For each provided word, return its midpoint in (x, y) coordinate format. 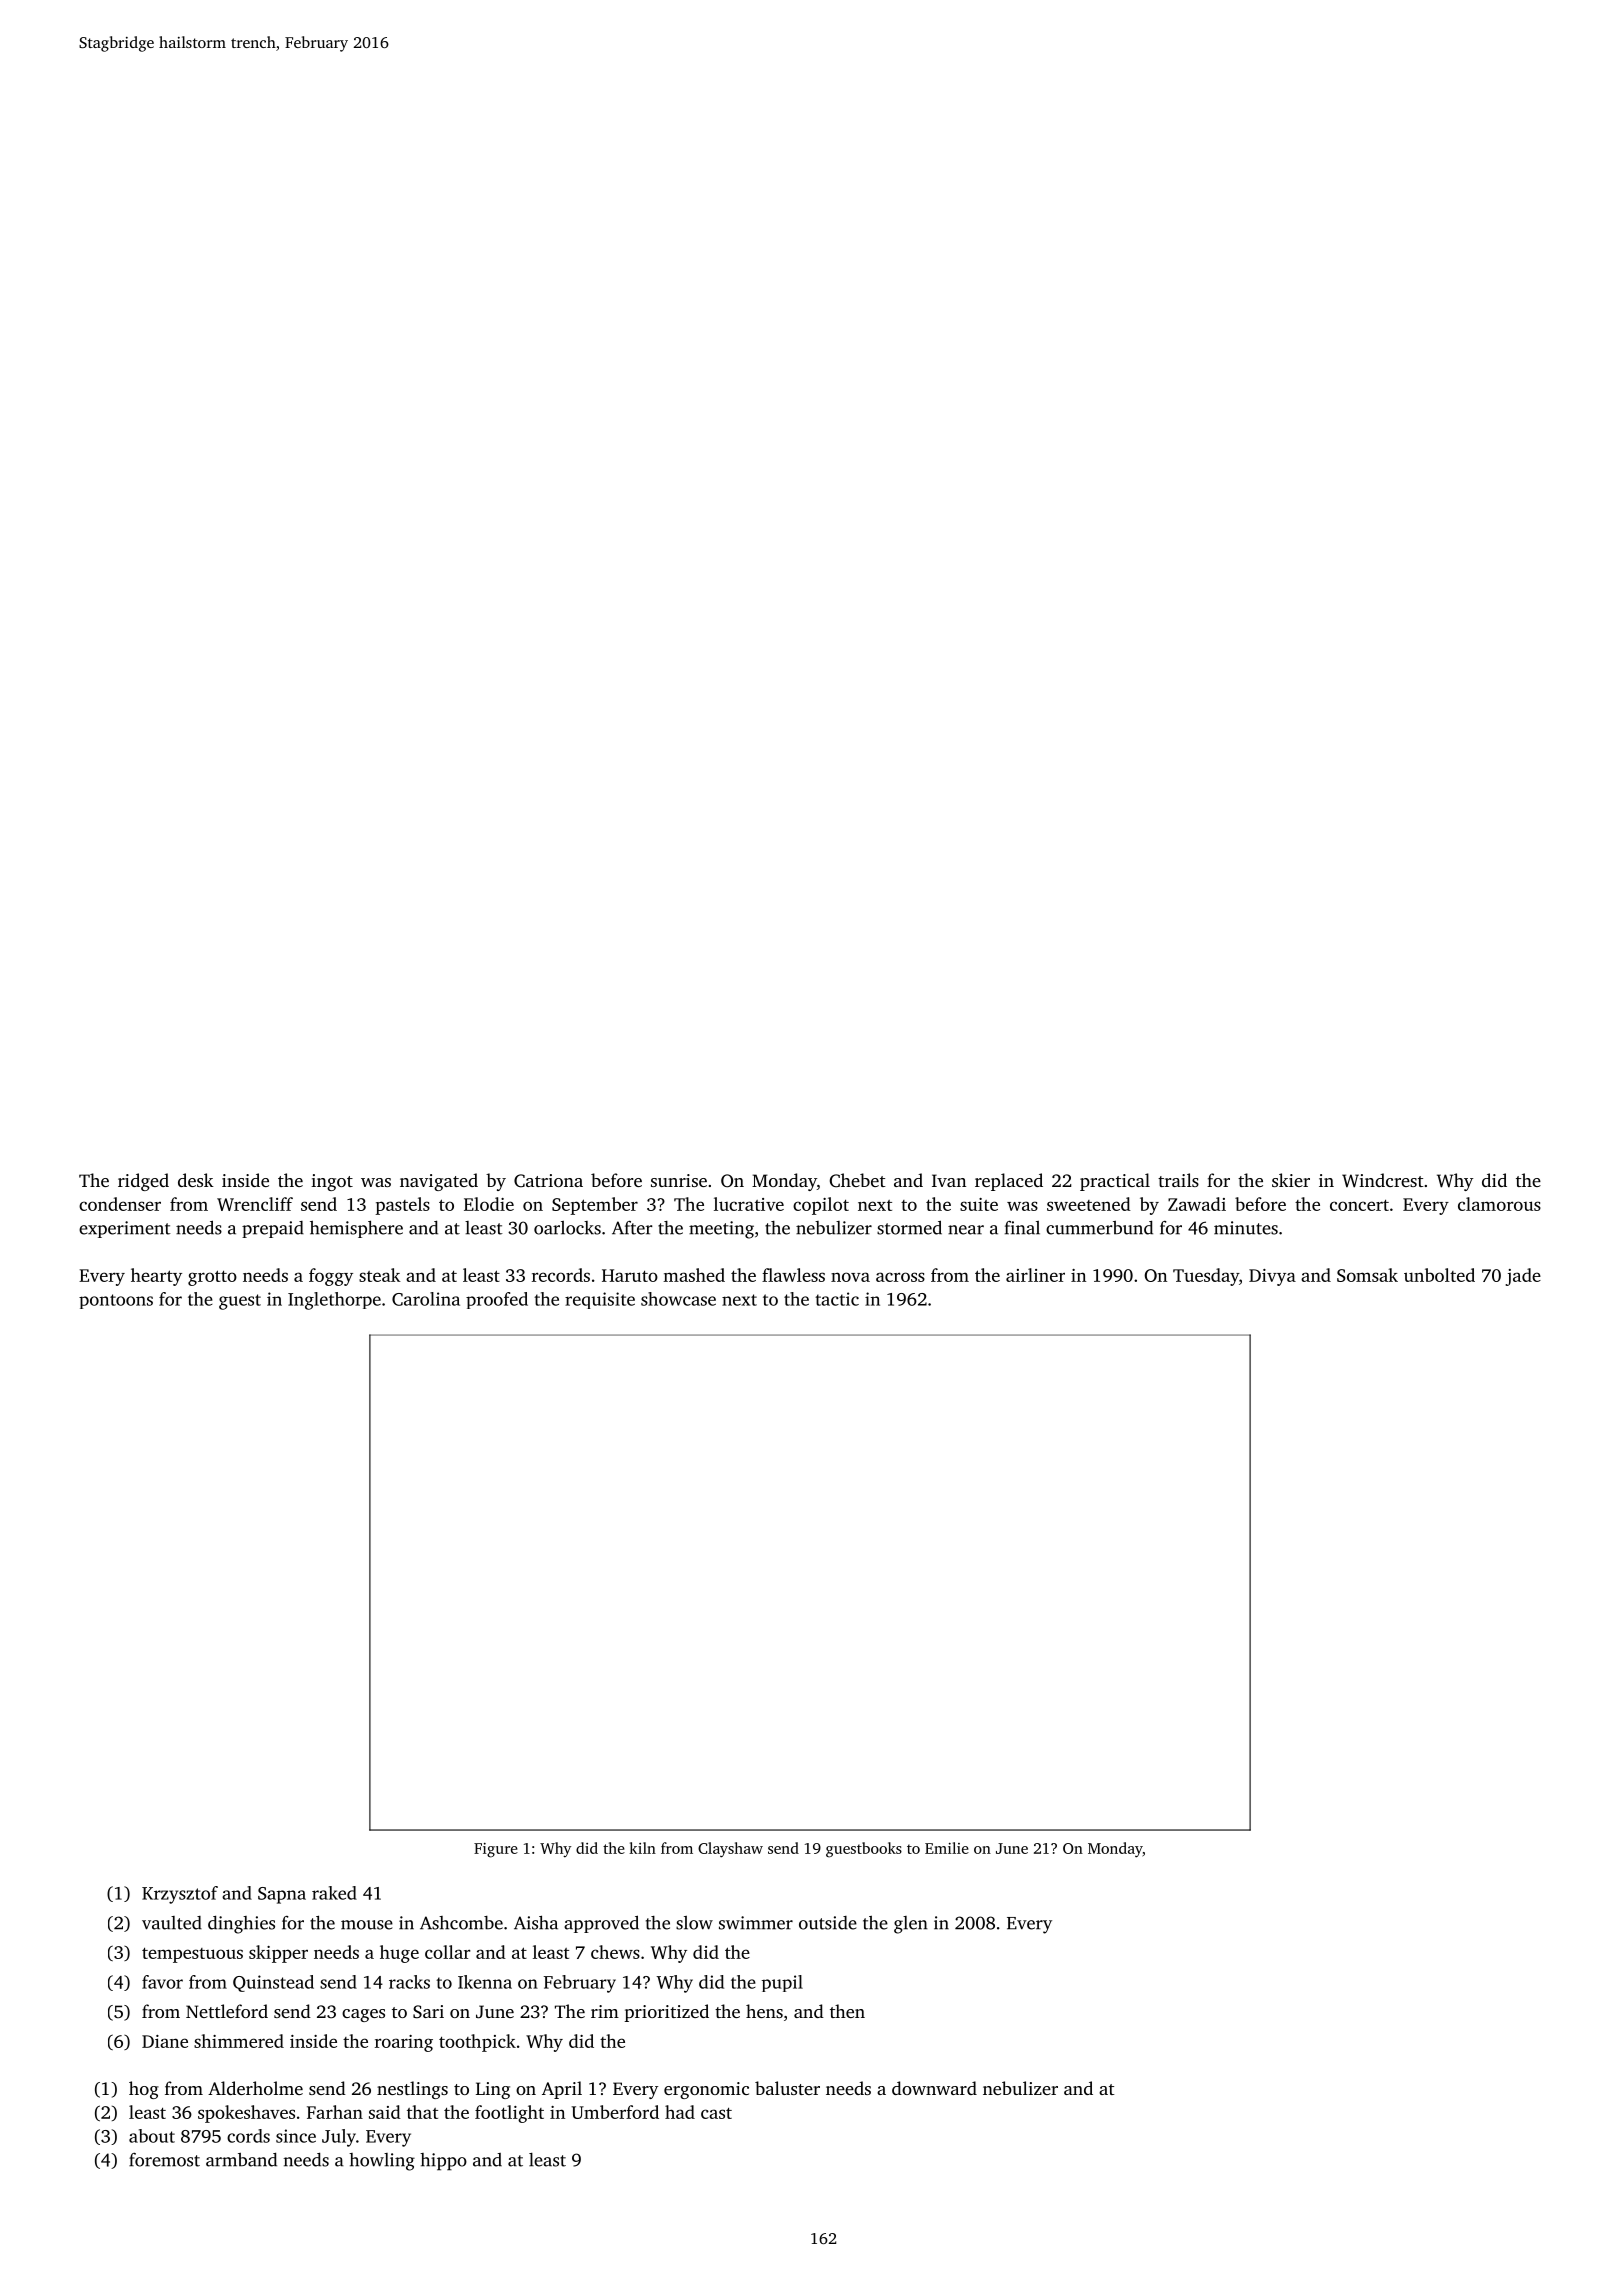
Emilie (947, 1848)
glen (911, 1925)
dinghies (241, 1925)
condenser (120, 1204)
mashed (694, 1275)
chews (615, 1952)
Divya (1272, 1277)
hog (144, 2090)
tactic (837, 1299)
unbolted (1439, 1275)
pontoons (116, 1301)
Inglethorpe (334, 1301)
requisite (600, 1300)
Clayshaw (730, 1850)
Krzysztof (180, 1895)
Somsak (1367, 1275)
